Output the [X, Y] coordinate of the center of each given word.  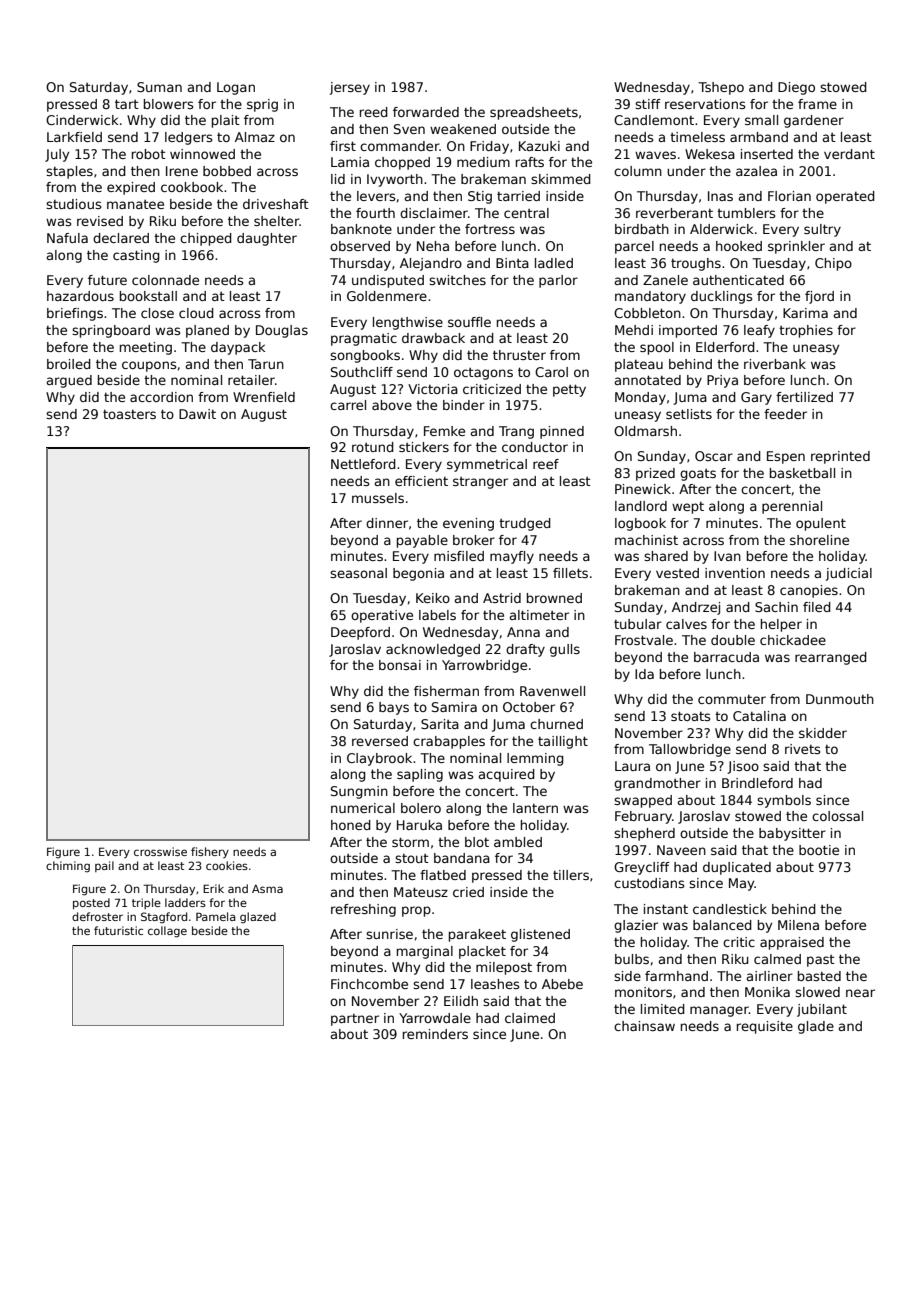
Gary [756, 398]
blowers [169, 104]
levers [376, 196]
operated [845, 197]
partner [355, 1020]
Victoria [433, 389]
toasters [129, 414]
